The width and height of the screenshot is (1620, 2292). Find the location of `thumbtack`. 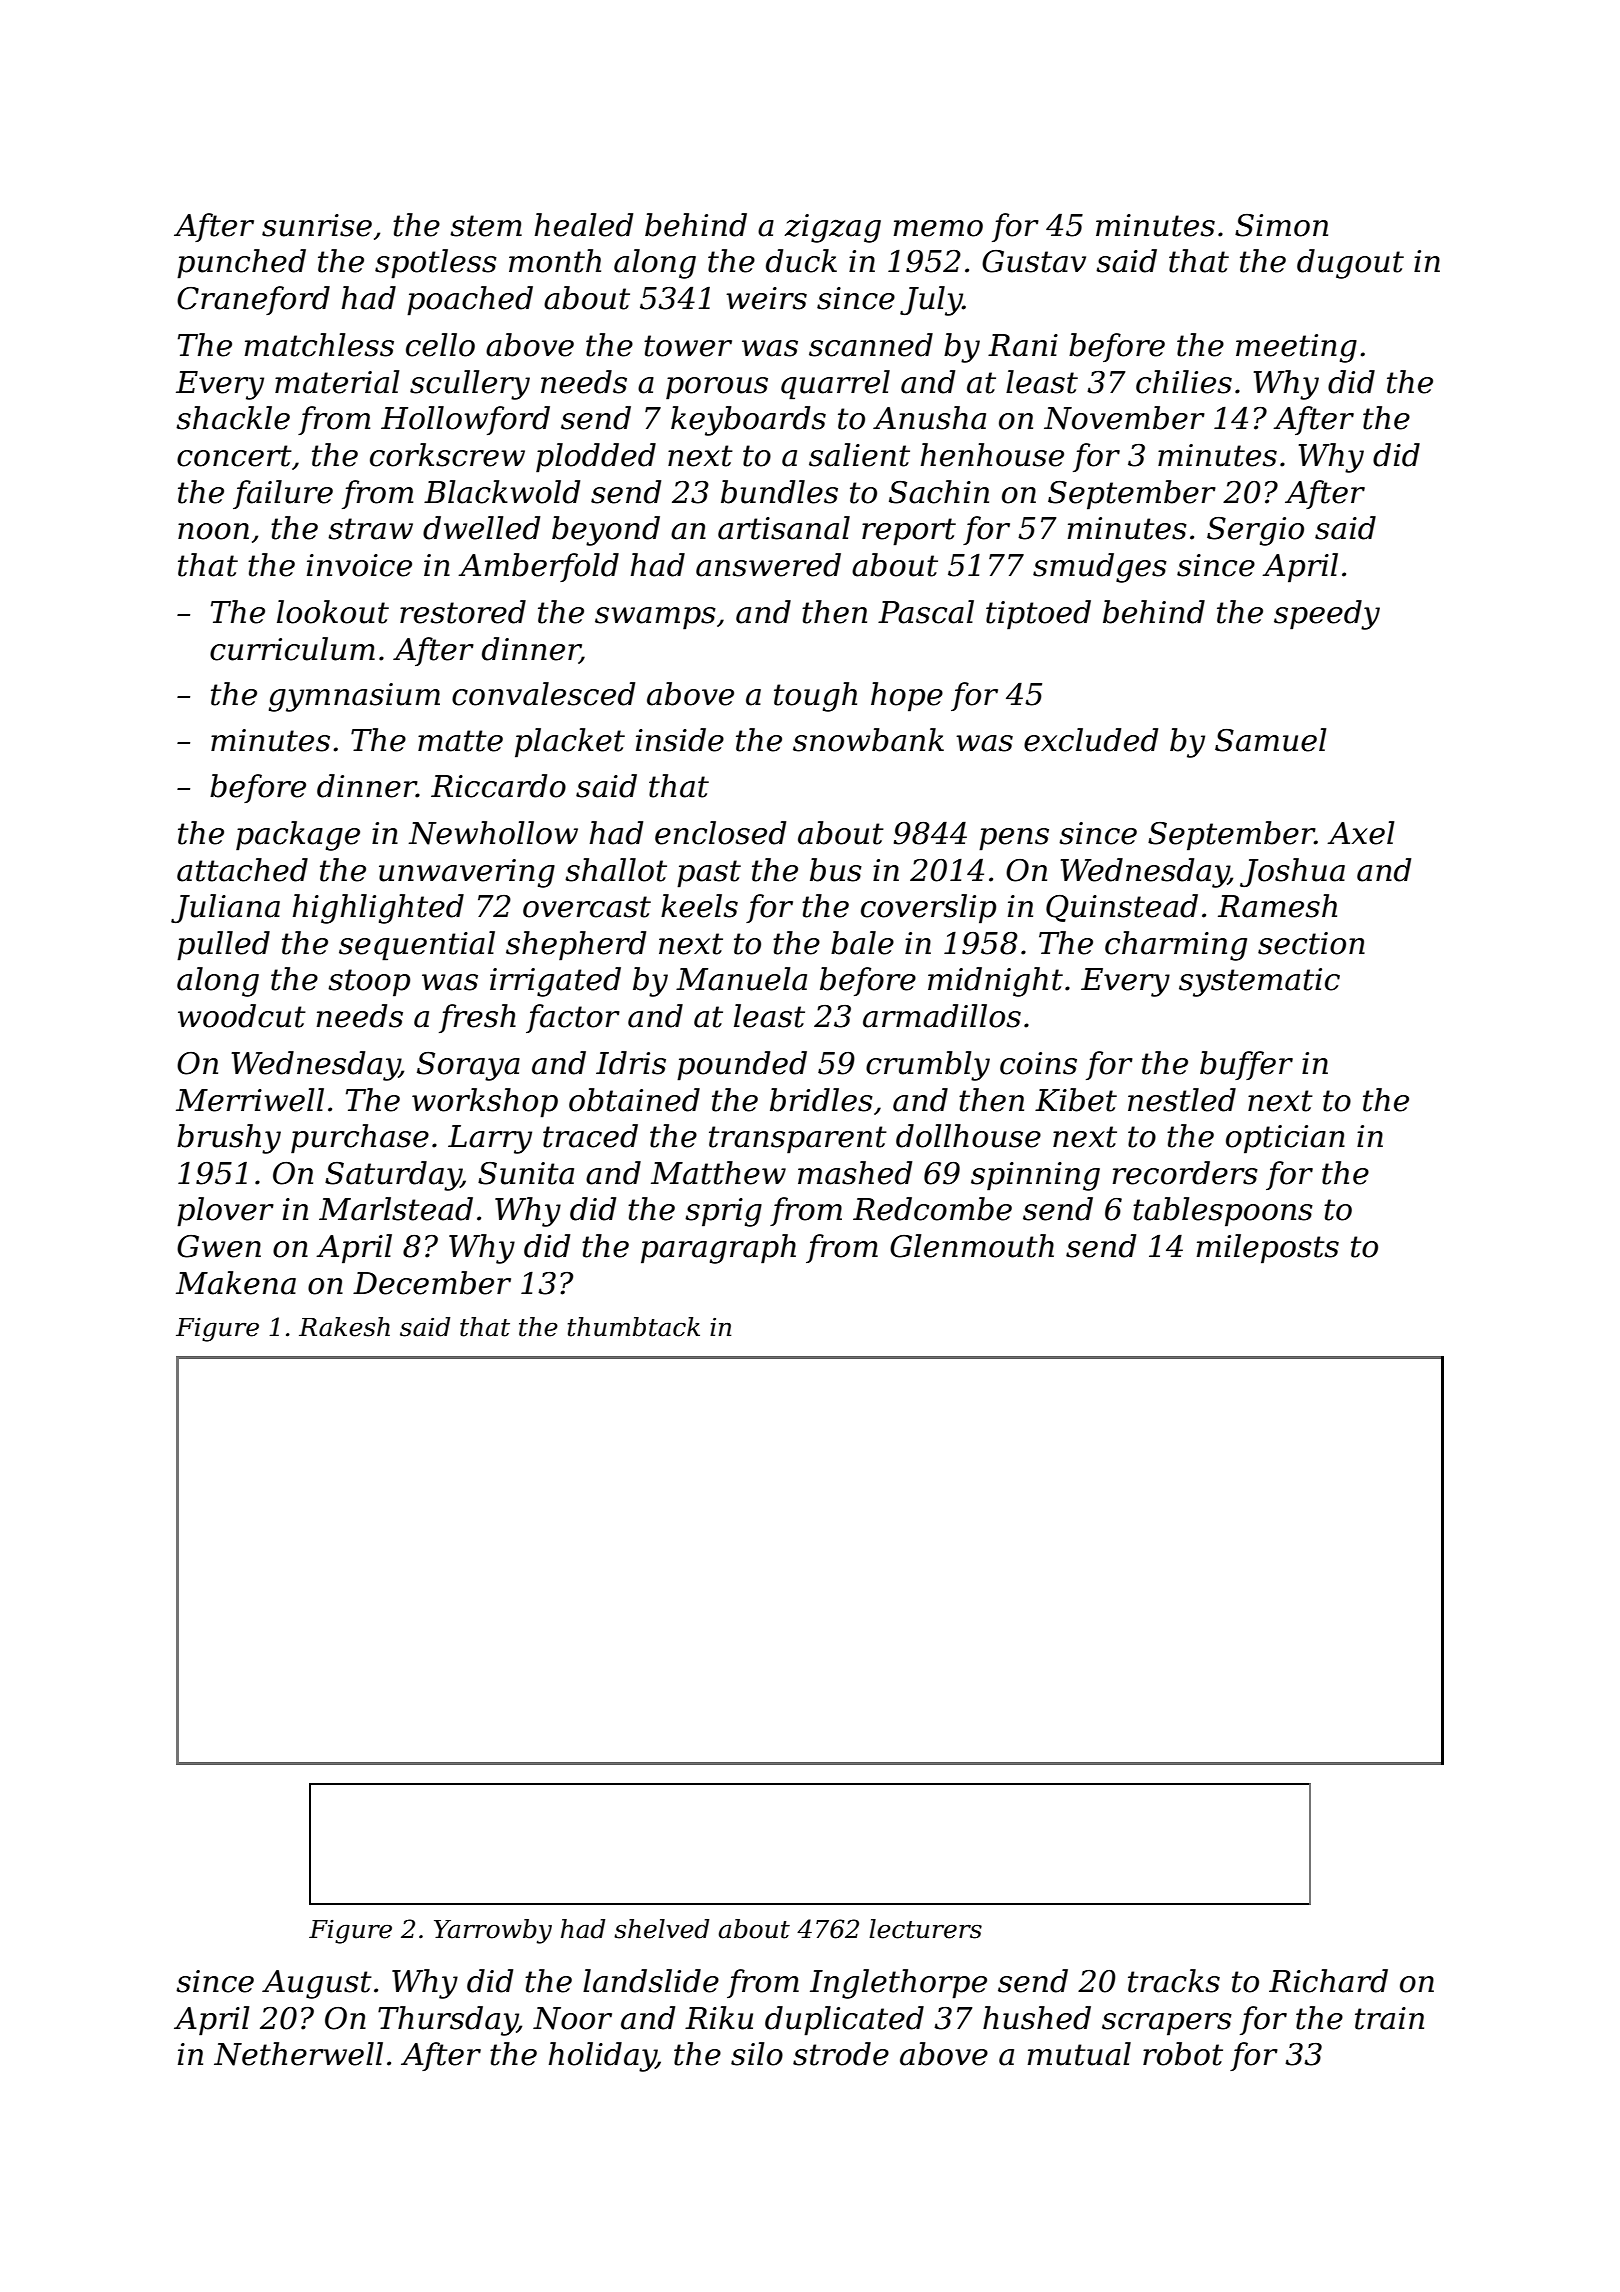

thumbtack is located at coordinates (634, 1327).
